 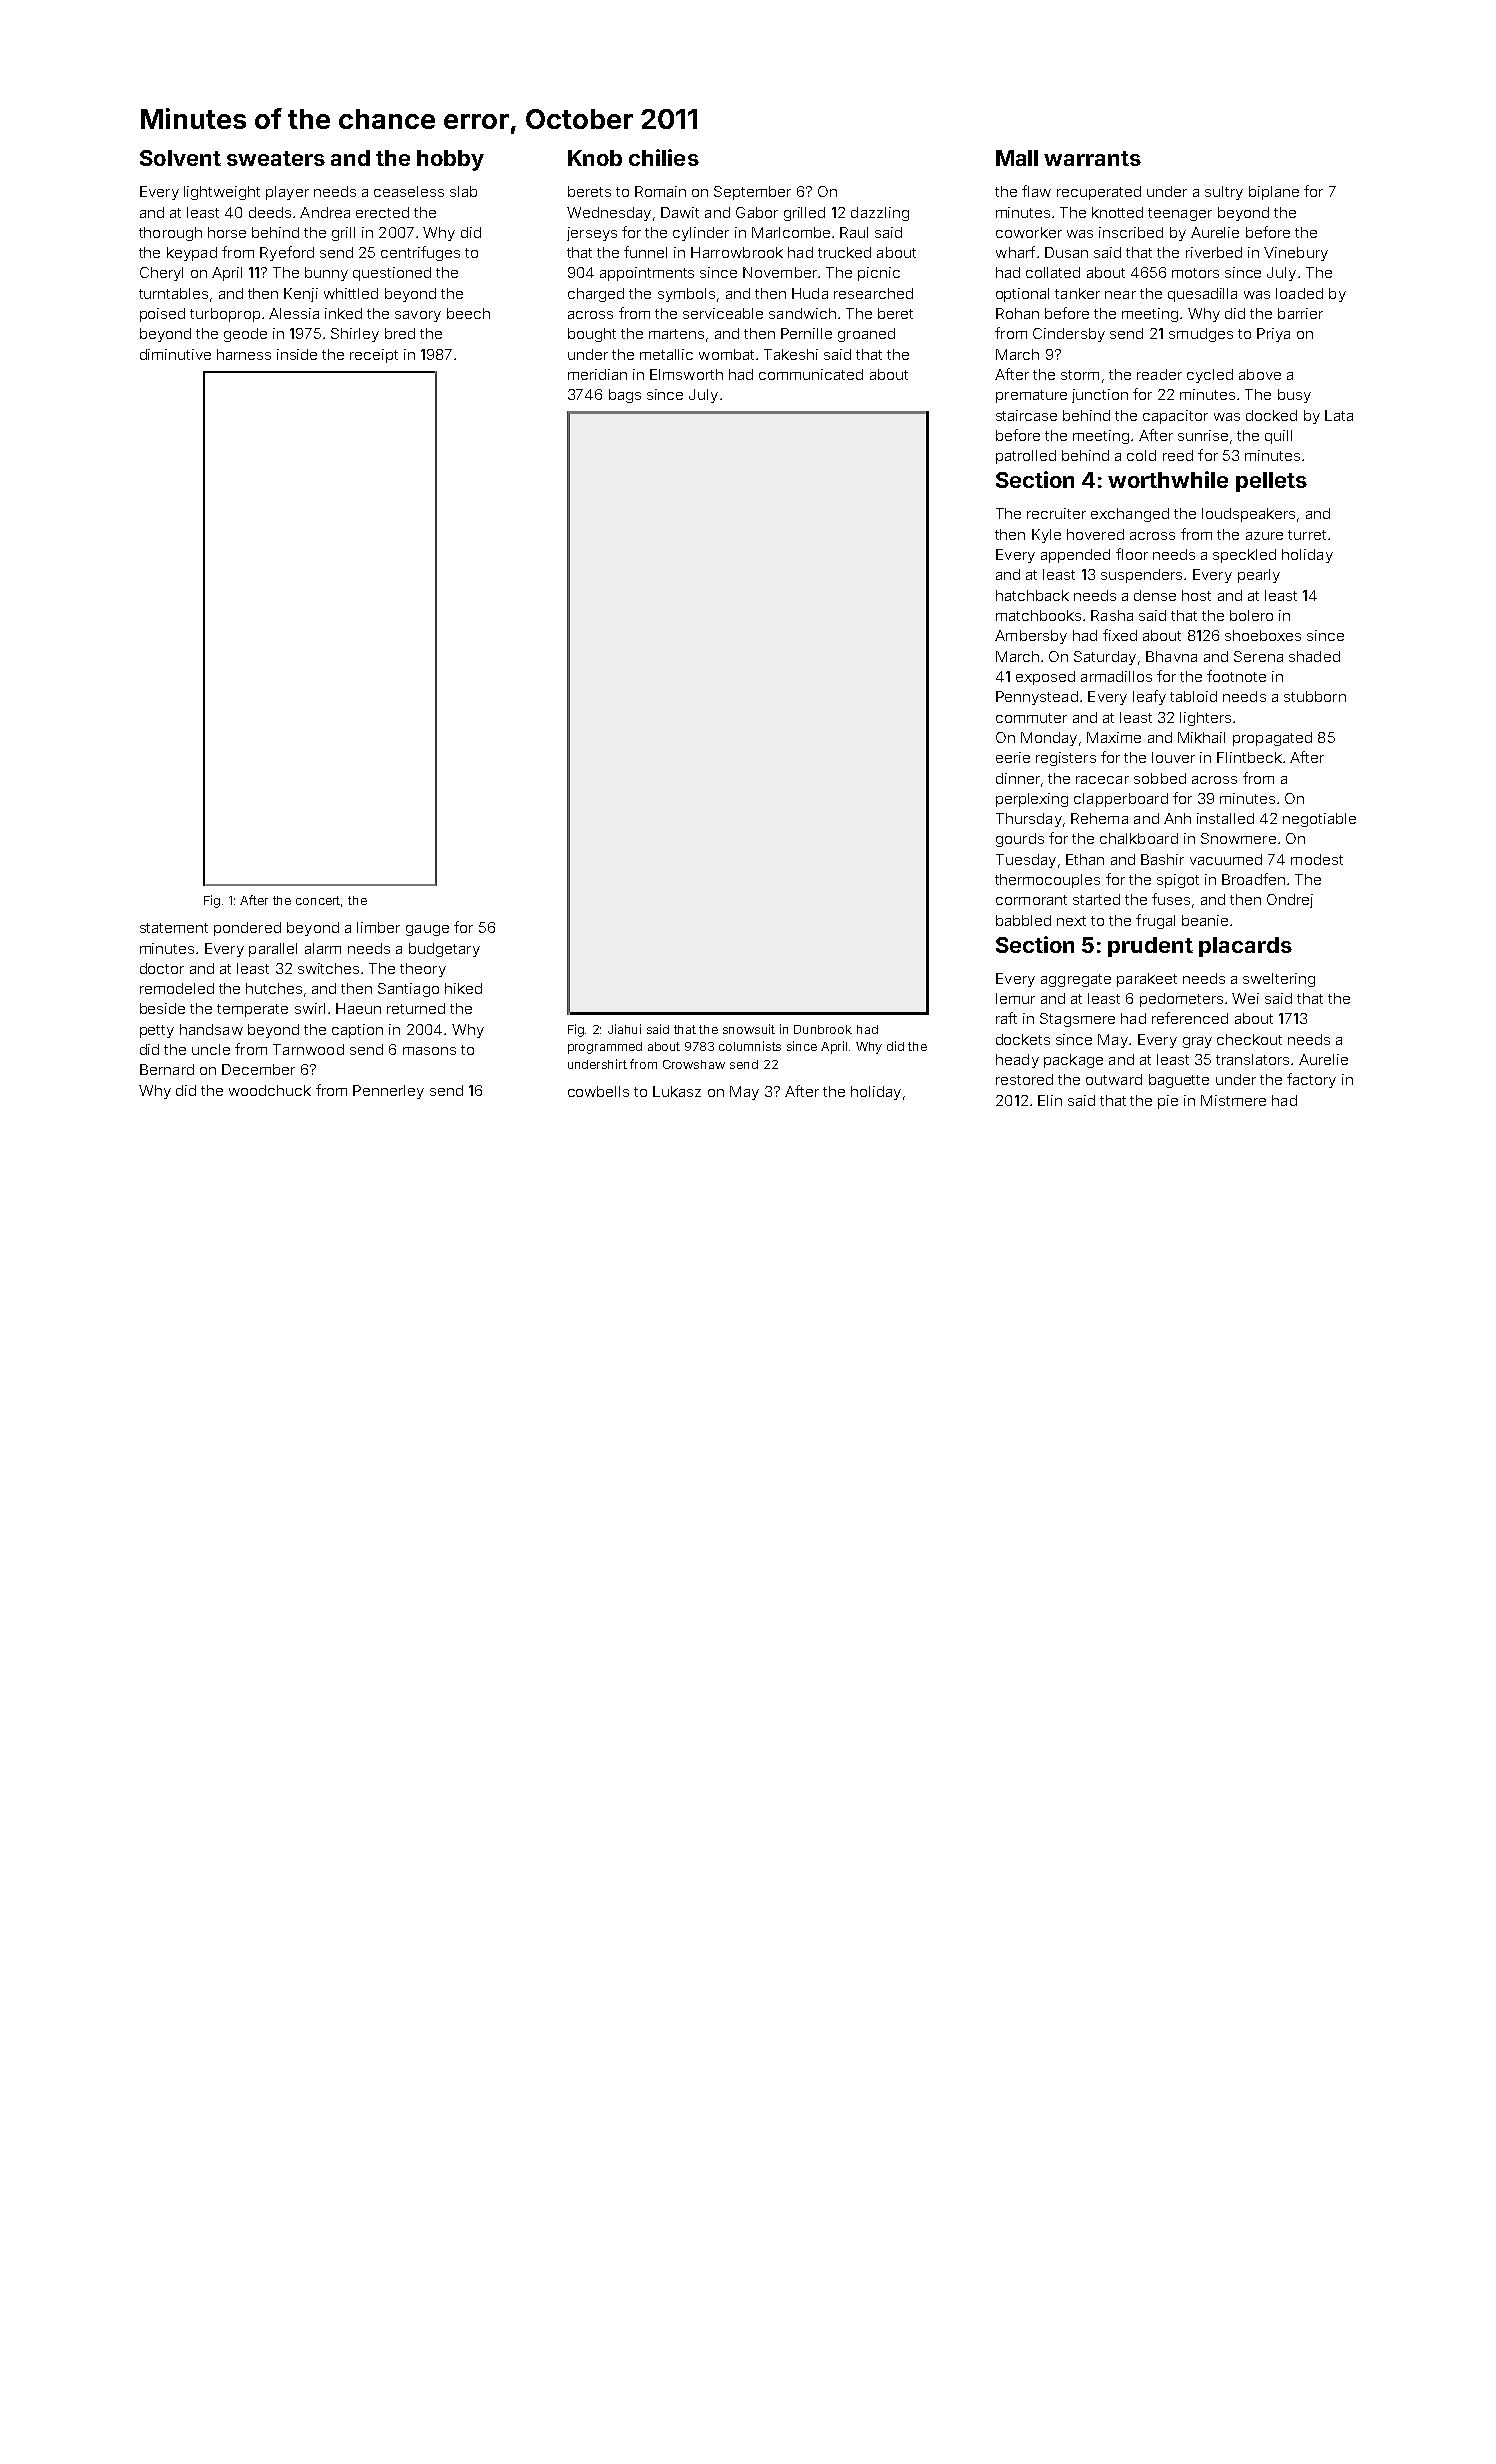 What do you see at coordinates (677, 1091) in the image?
I see `Lukasz` at bounding box center [677, 1091].
